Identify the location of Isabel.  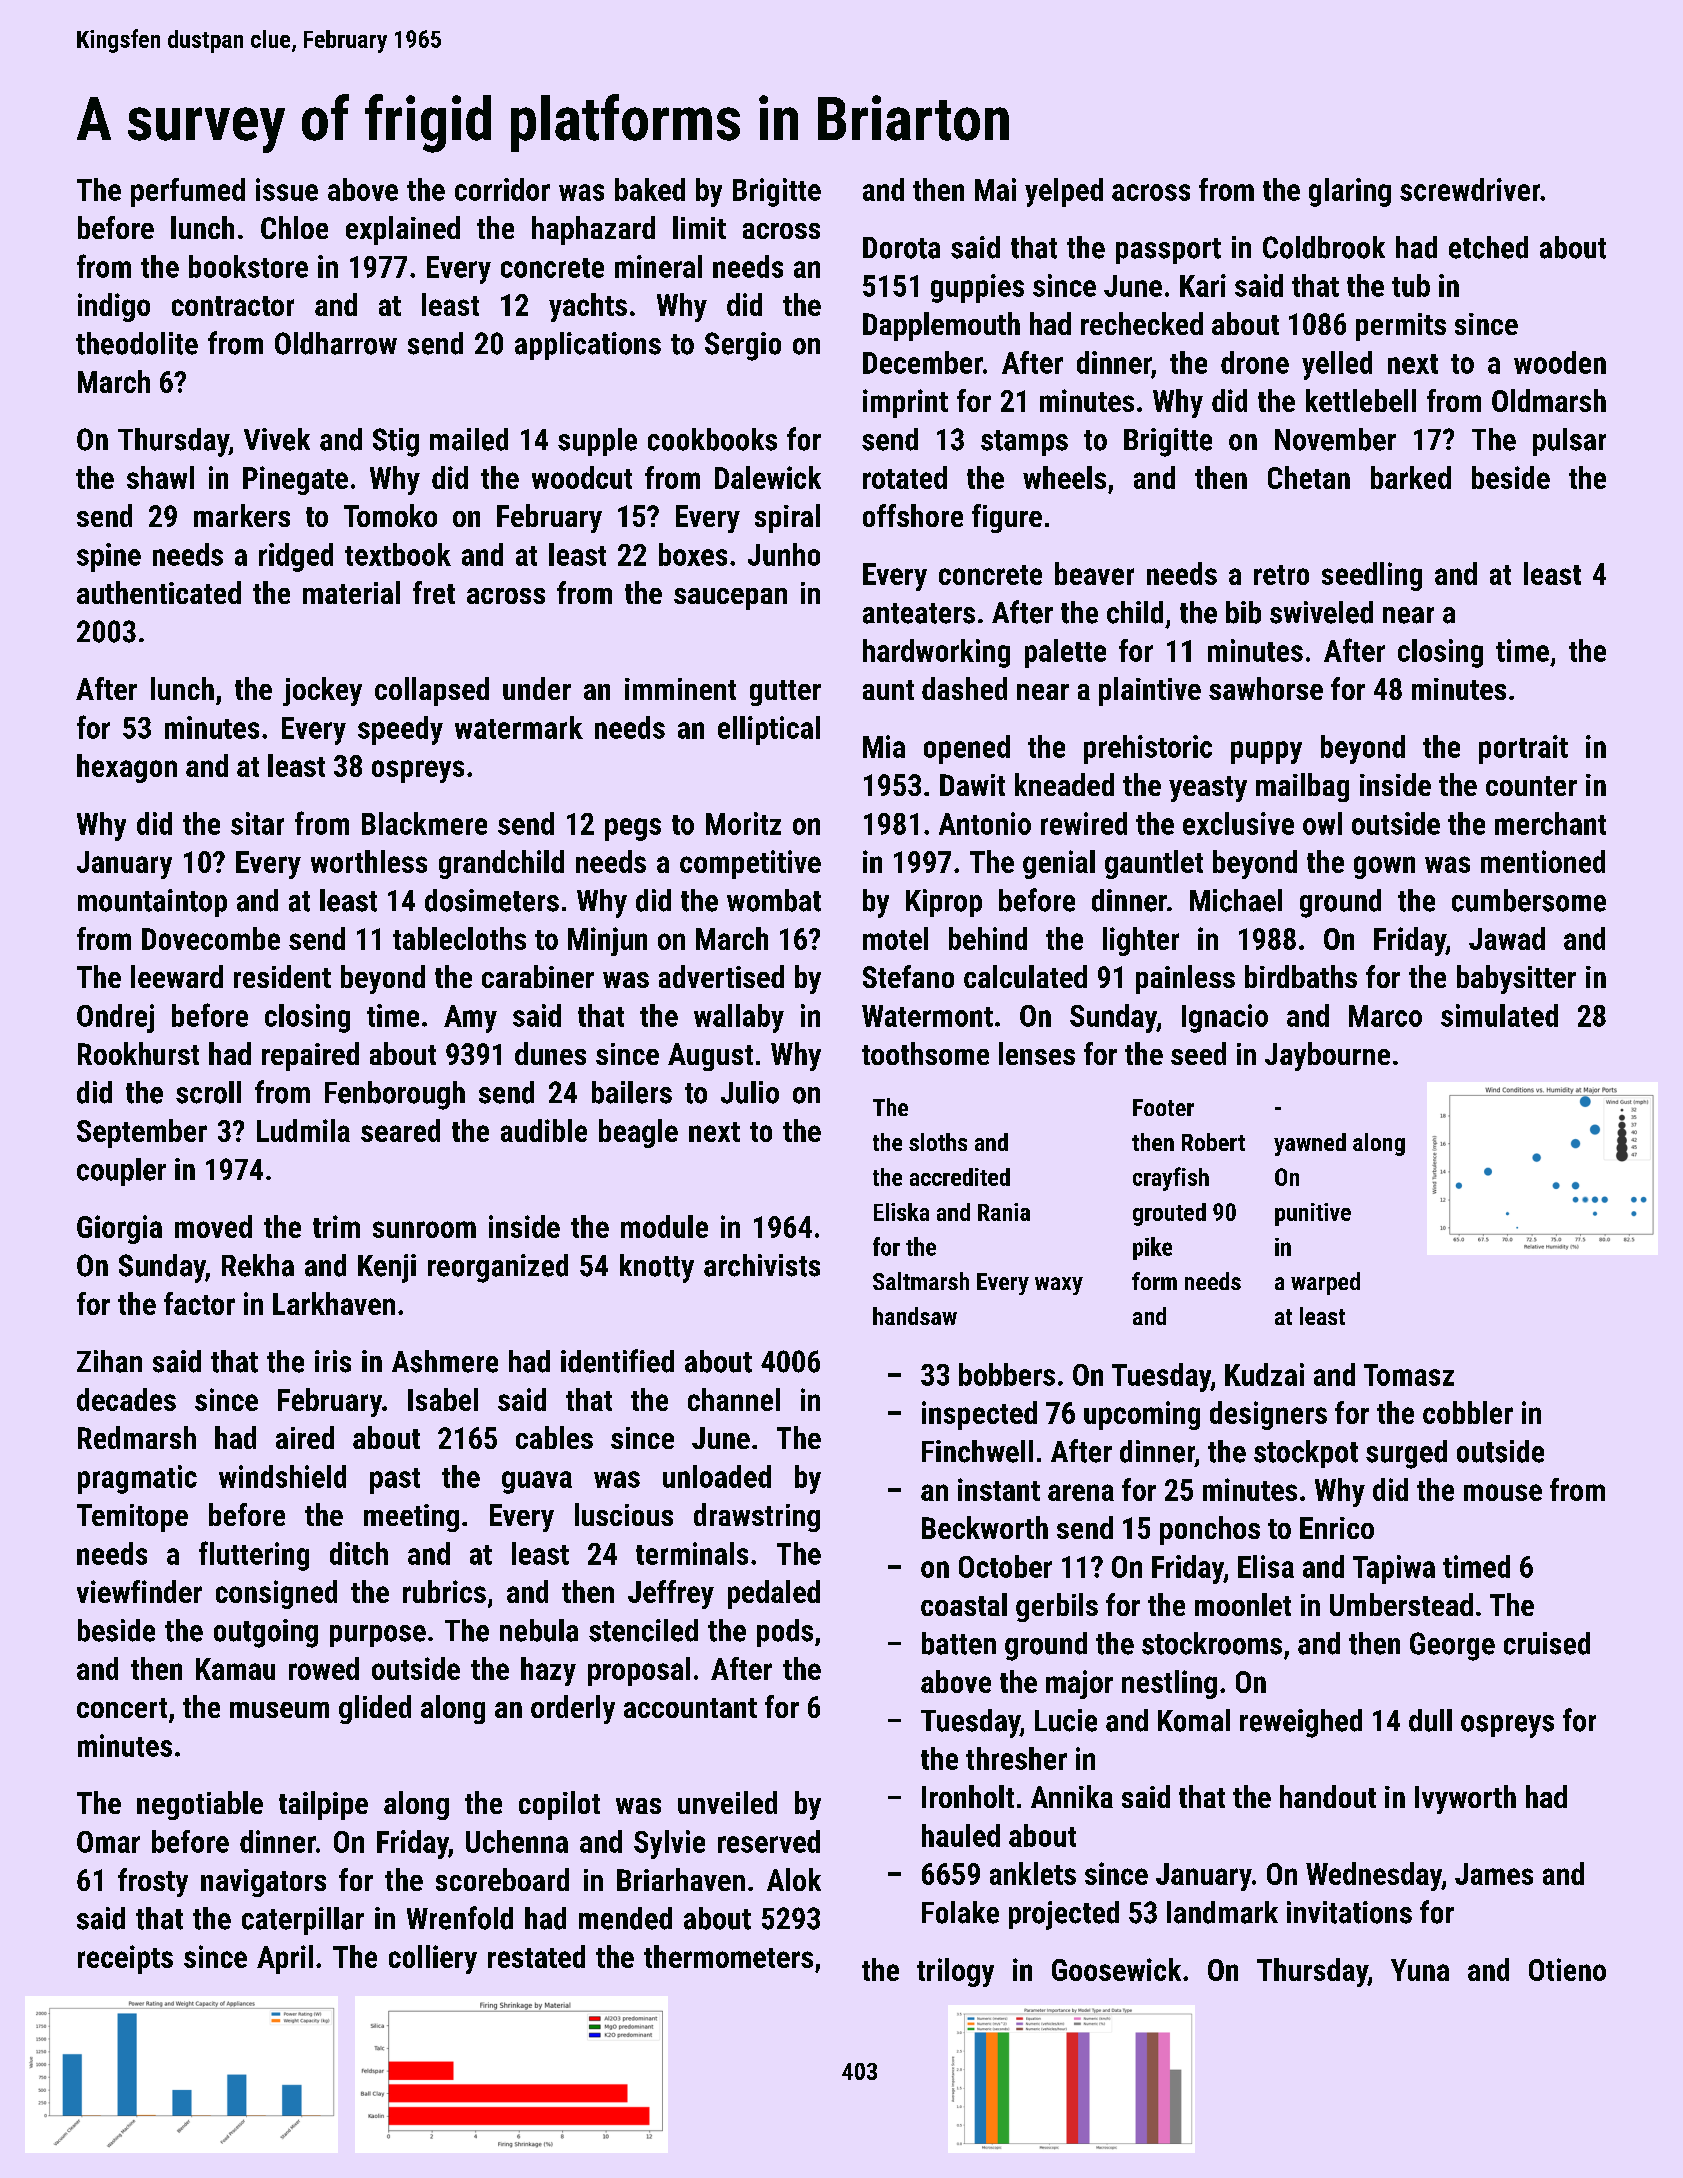
(443, 1399).
